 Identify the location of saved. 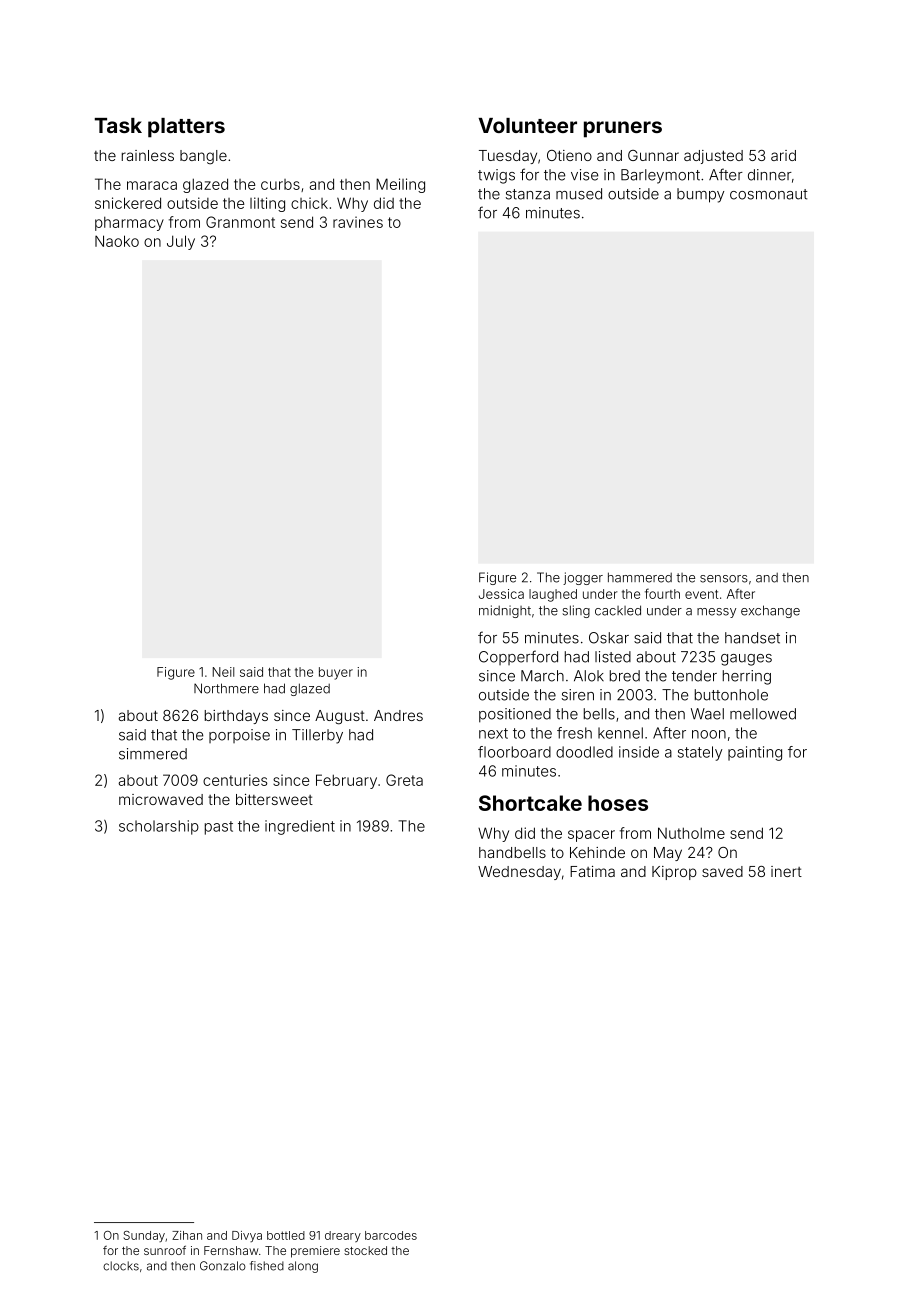
(722, 871).
